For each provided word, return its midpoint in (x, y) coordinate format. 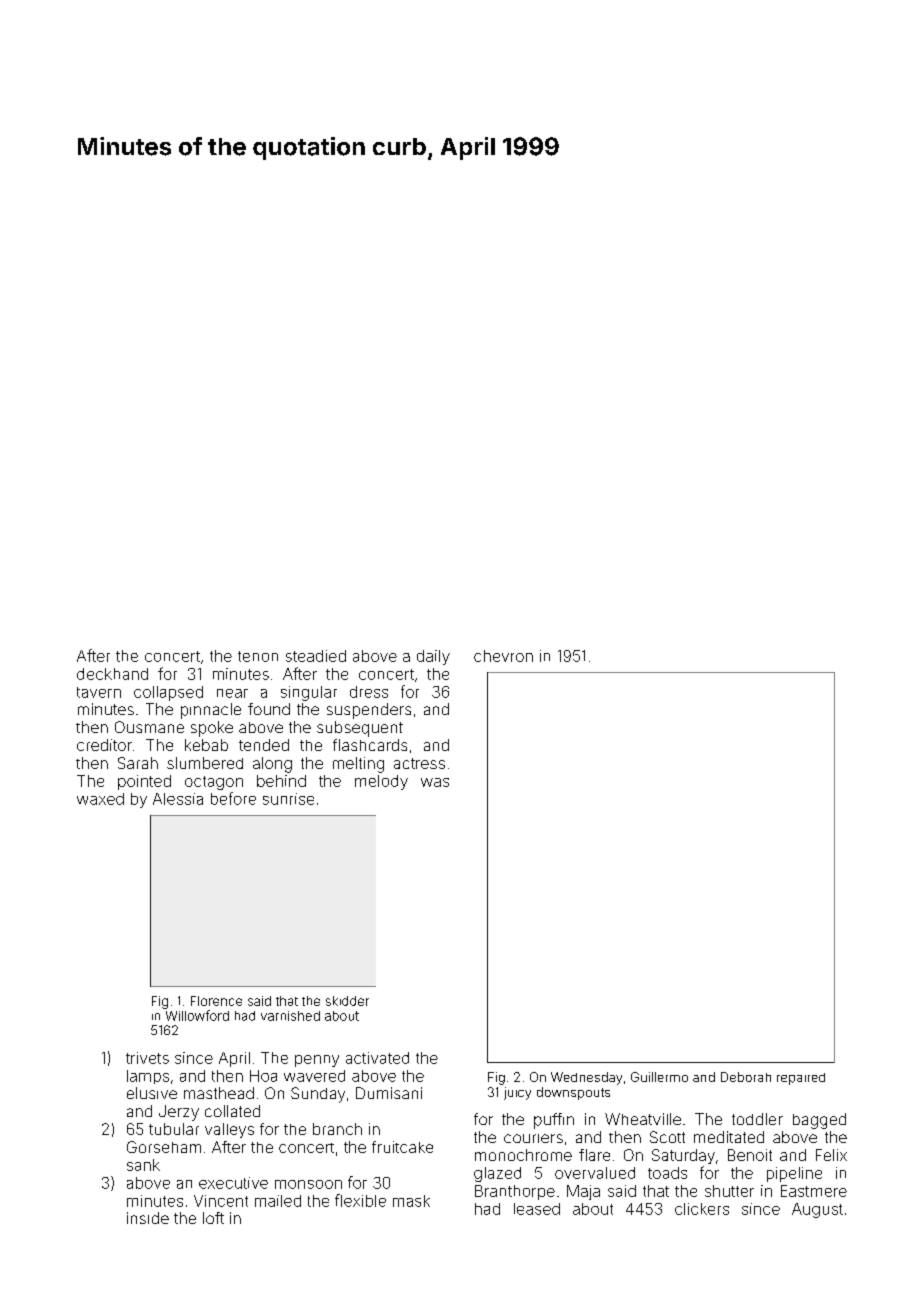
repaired (801, 1079)
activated (377, 1058)
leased (537, 1209)
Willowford (197, 1015)
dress (369, 692)
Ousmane (149, 727)
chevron (503, 656)
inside (148, 1218)
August (817, 1210)
